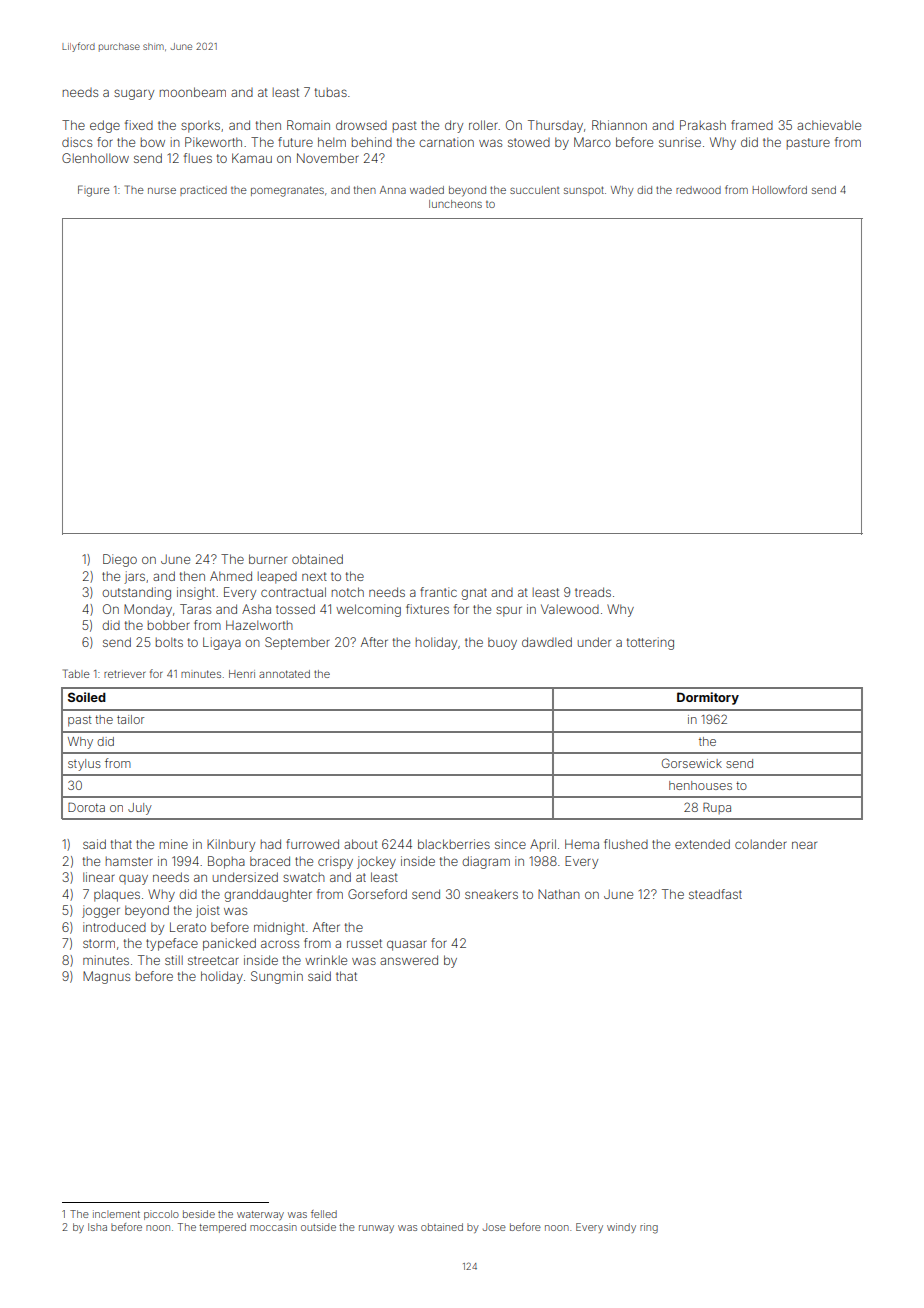 The height and width of the image is (1308, 924). What do you see at coordinates (593, 592) in the image?
I see `treads` at bounding box center [593, 592].
